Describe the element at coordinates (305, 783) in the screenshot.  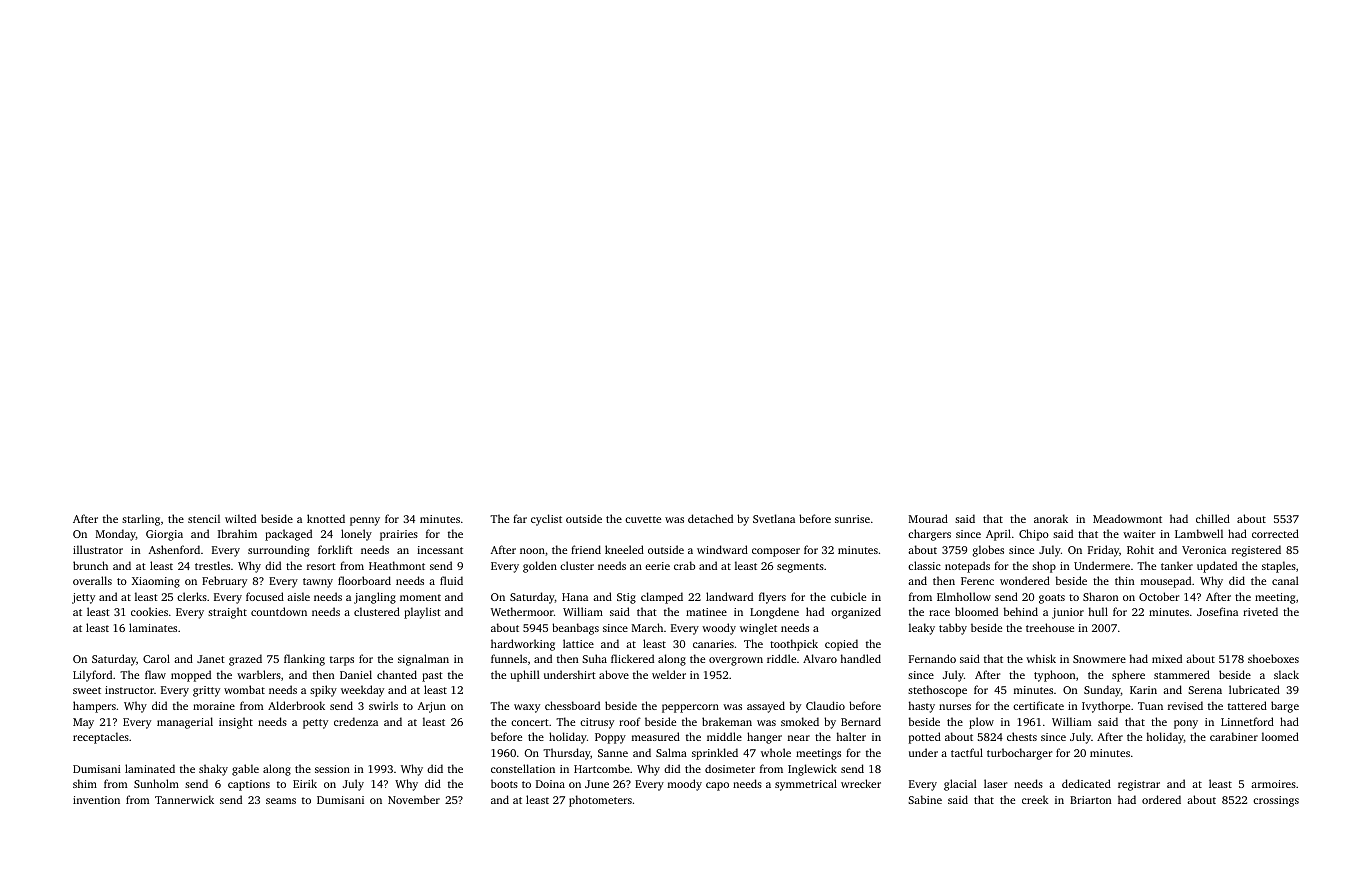
I see `Eirik` at that location.
